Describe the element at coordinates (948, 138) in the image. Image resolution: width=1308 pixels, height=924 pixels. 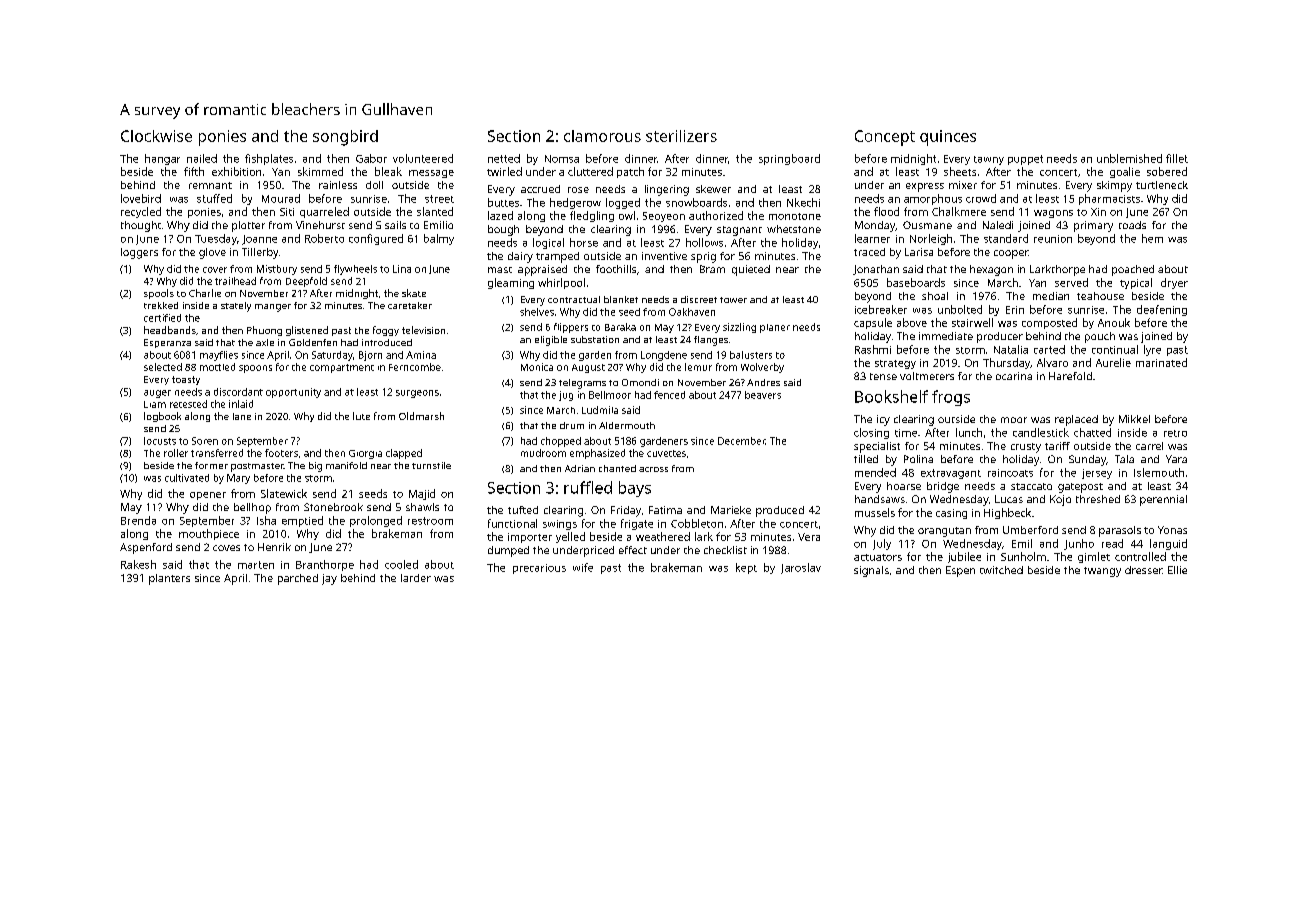
I see `quinces` at that location.
